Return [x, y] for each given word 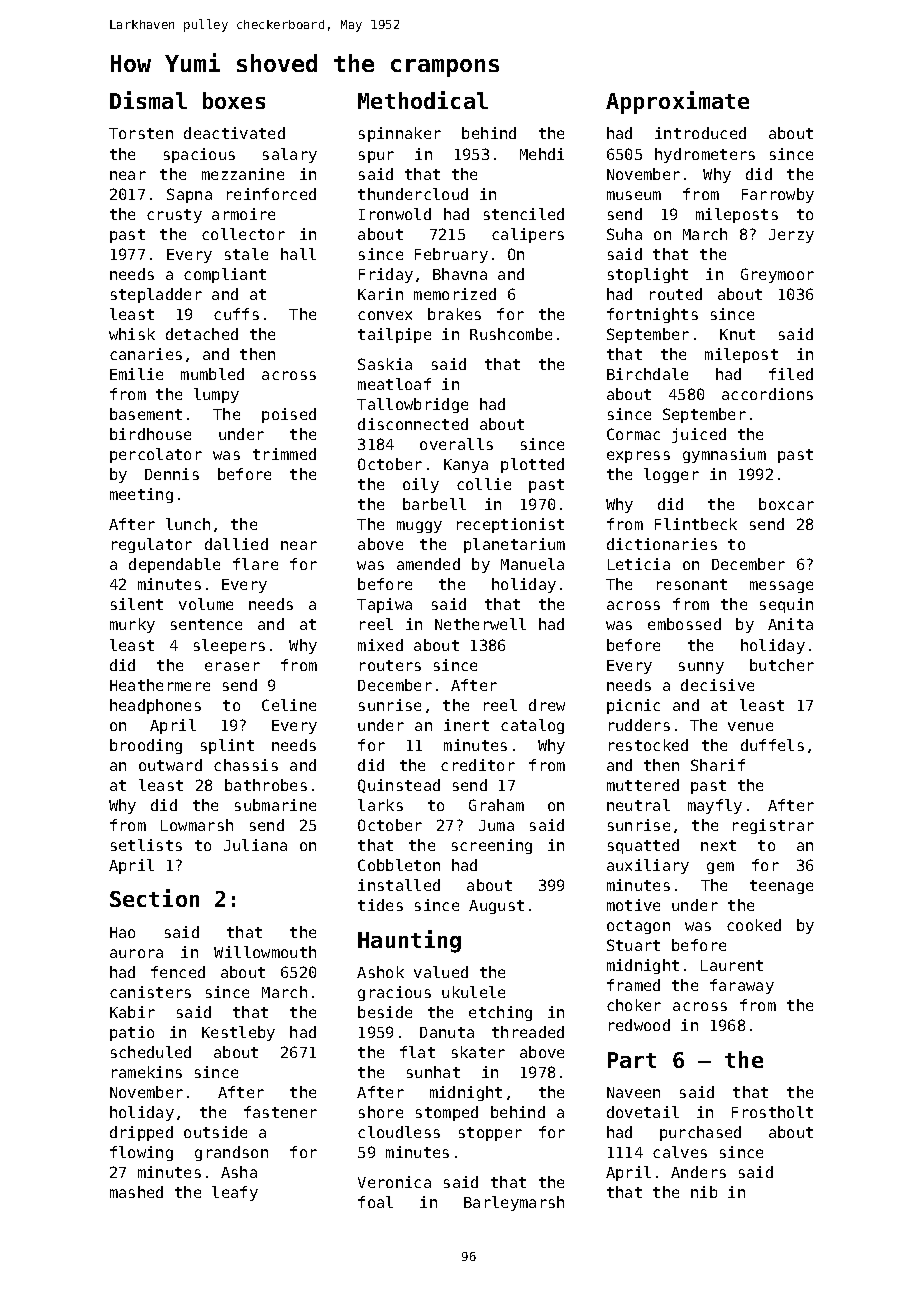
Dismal [148, 100]
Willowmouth [265, 952]
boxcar [786, 504]
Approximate [677, 102]
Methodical [423, 100]
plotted [532, 465]
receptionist [510, 525]
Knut [737, 334]
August [496, 907]
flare [255, 564]
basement [146, 414]
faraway [742, 986]
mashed [136, 1192]
